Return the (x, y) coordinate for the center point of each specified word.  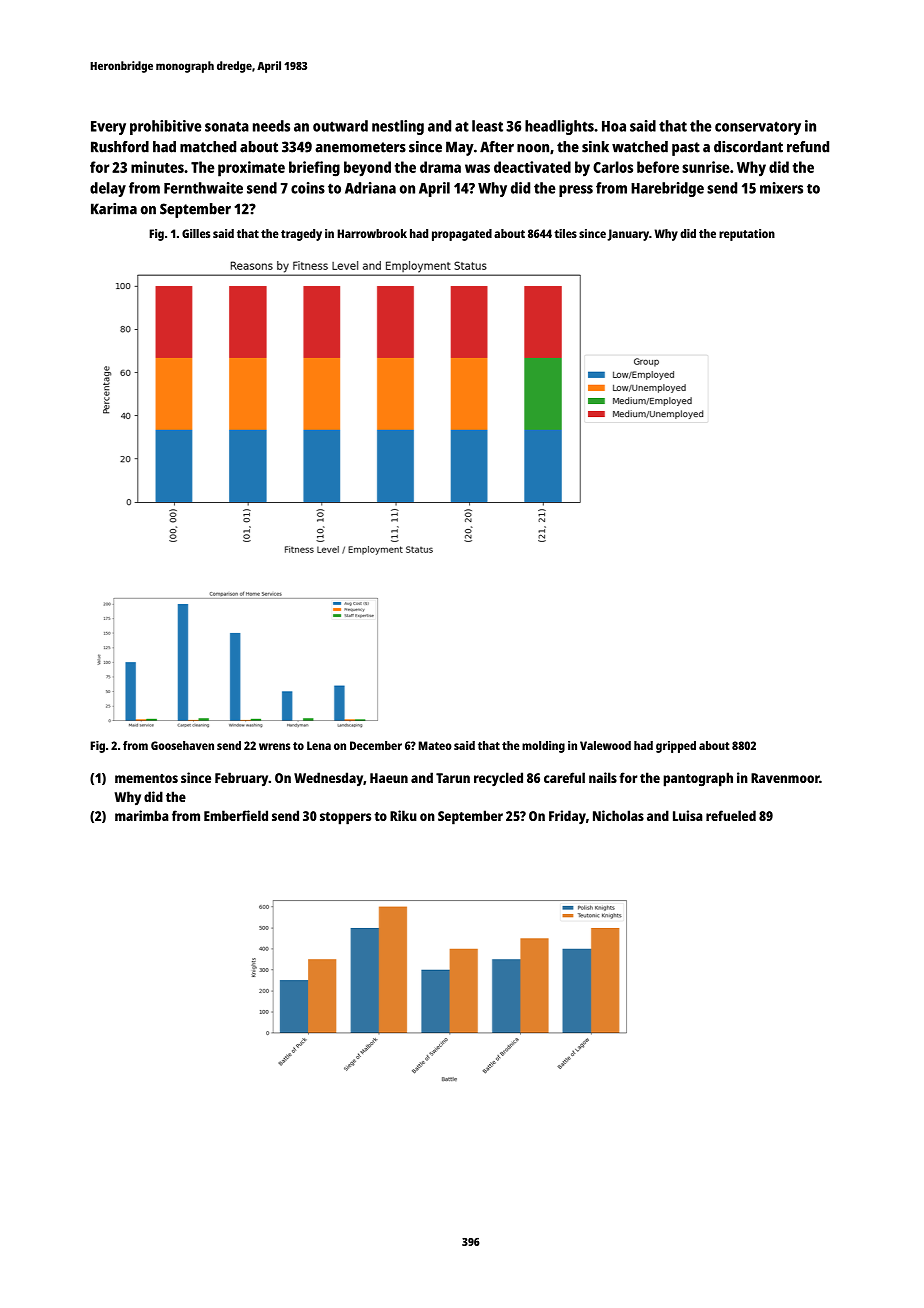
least (487, 126)
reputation (747, 235)
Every (108, 128)
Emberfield (236, 815)
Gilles (196, 233)
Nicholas (618, 815)
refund (808, 147)
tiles (565, 233)
